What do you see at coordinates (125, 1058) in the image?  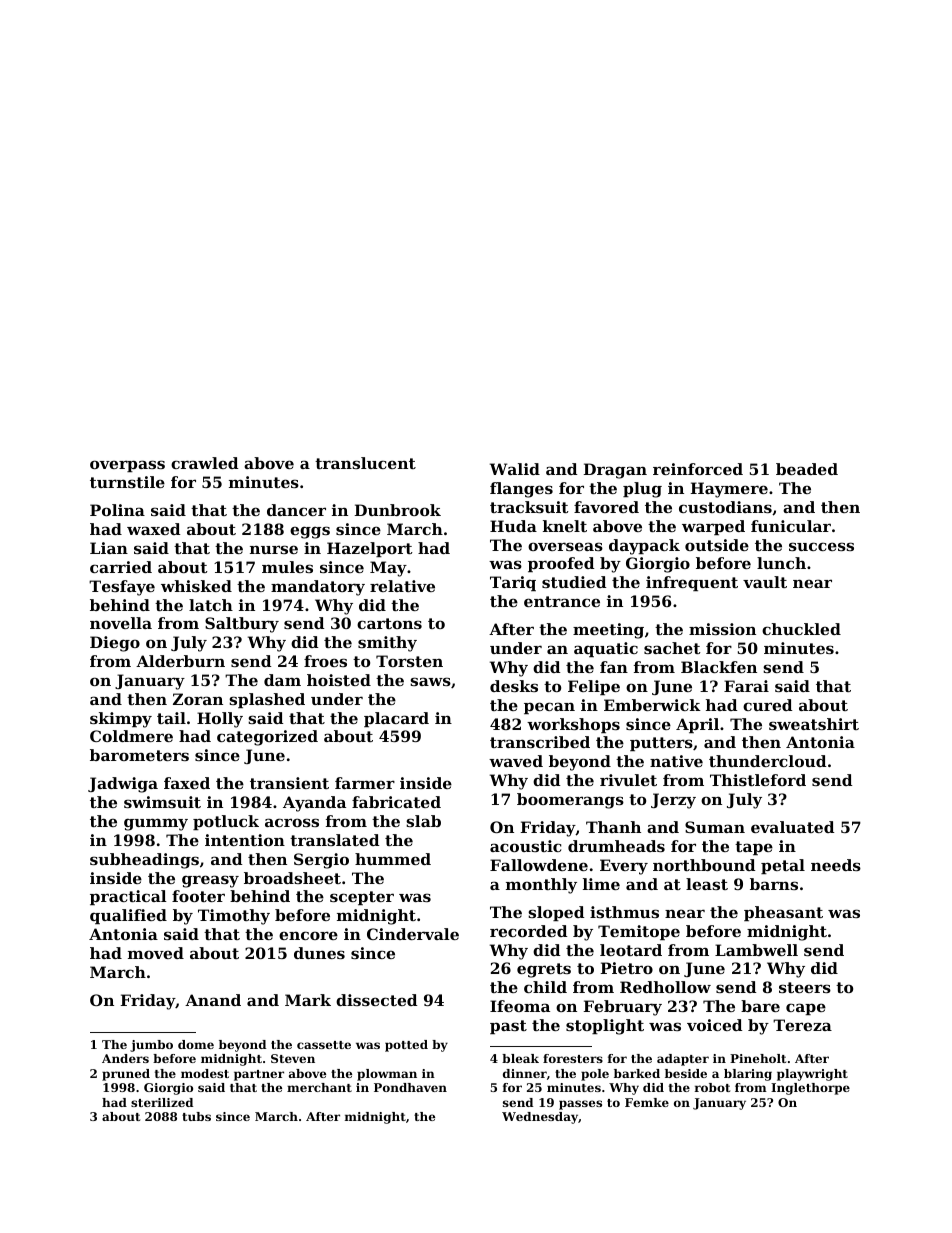 I see `Anders` at bounding box center [125, 1058].
